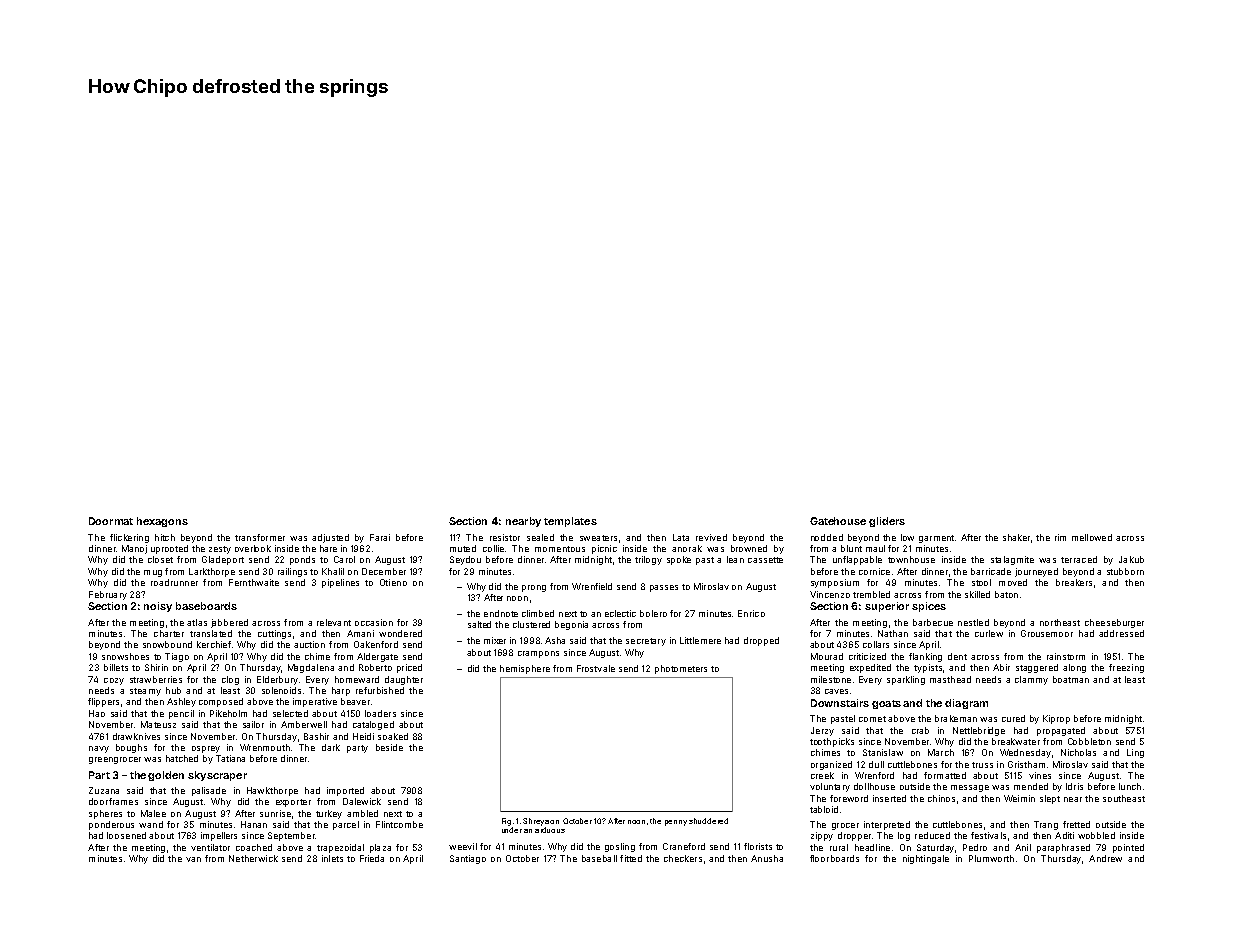 This screenshot has height=952, width=1233. What do you see at coordinates (153, 573) in the screenshot?
I see `mug` at bounding box center [153, 573].
